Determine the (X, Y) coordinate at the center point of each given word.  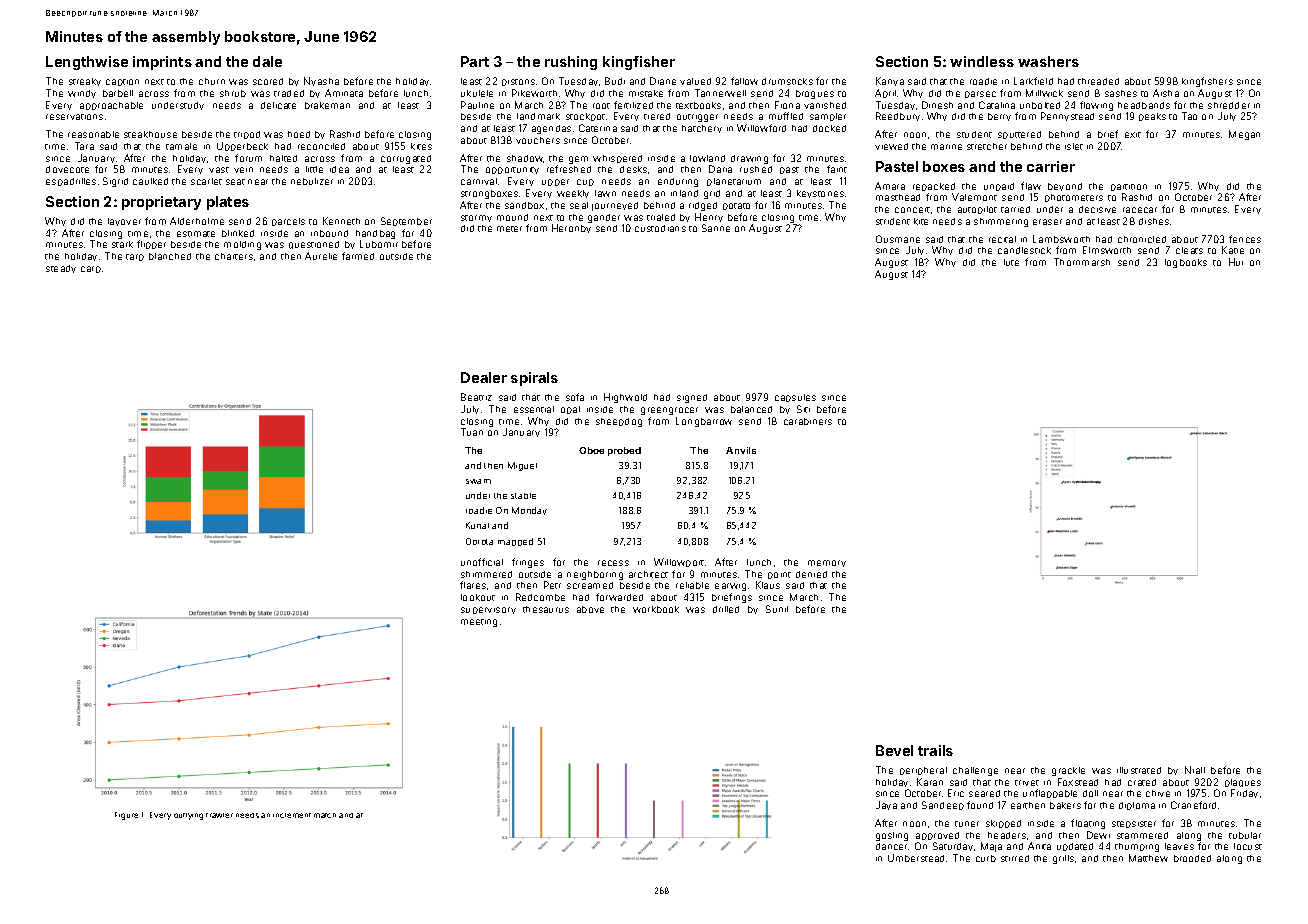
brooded (1192, 858)
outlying (188, 816)
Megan (1244, 135)
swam (478, 481)
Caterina (598, 128)
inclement (292, 815)
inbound (329, 233)
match (325, 815)
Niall (1195, 770)
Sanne (716, 228)
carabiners (808, 421)
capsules (795, 398)
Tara (84, 146)
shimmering (1001, 222)
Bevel (894, 750)
